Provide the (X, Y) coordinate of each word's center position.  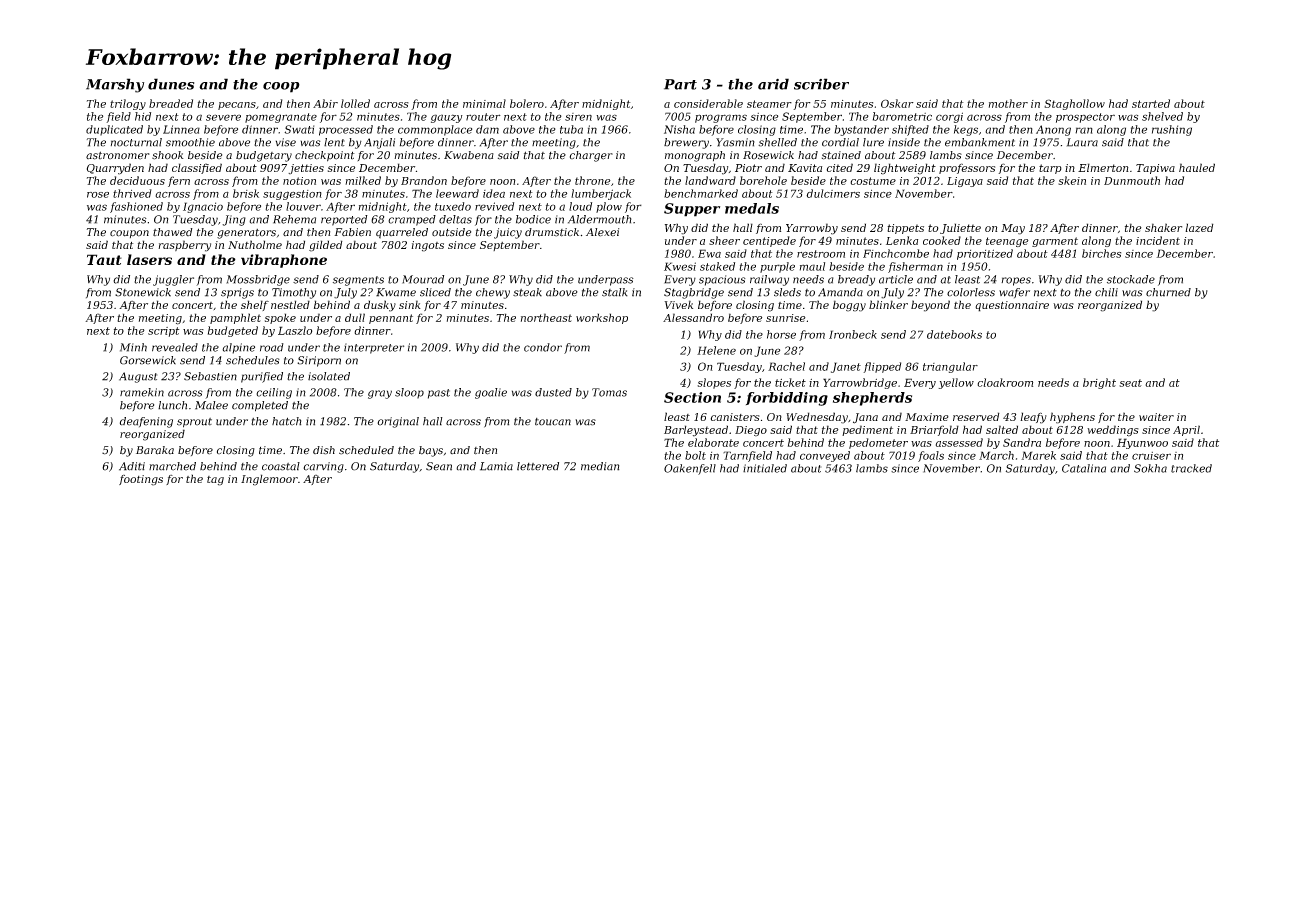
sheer (724, 240)
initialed (765, 468)
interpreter (374, 348)
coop (281, 87)
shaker (1163, 227)
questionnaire (1012, 306)
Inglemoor (269, 480)
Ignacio (203, 207)
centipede (769, 241)
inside (904, 142)
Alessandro (693, 317)
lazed (1199, 227)
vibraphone (284, 261)
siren (578, 117)
